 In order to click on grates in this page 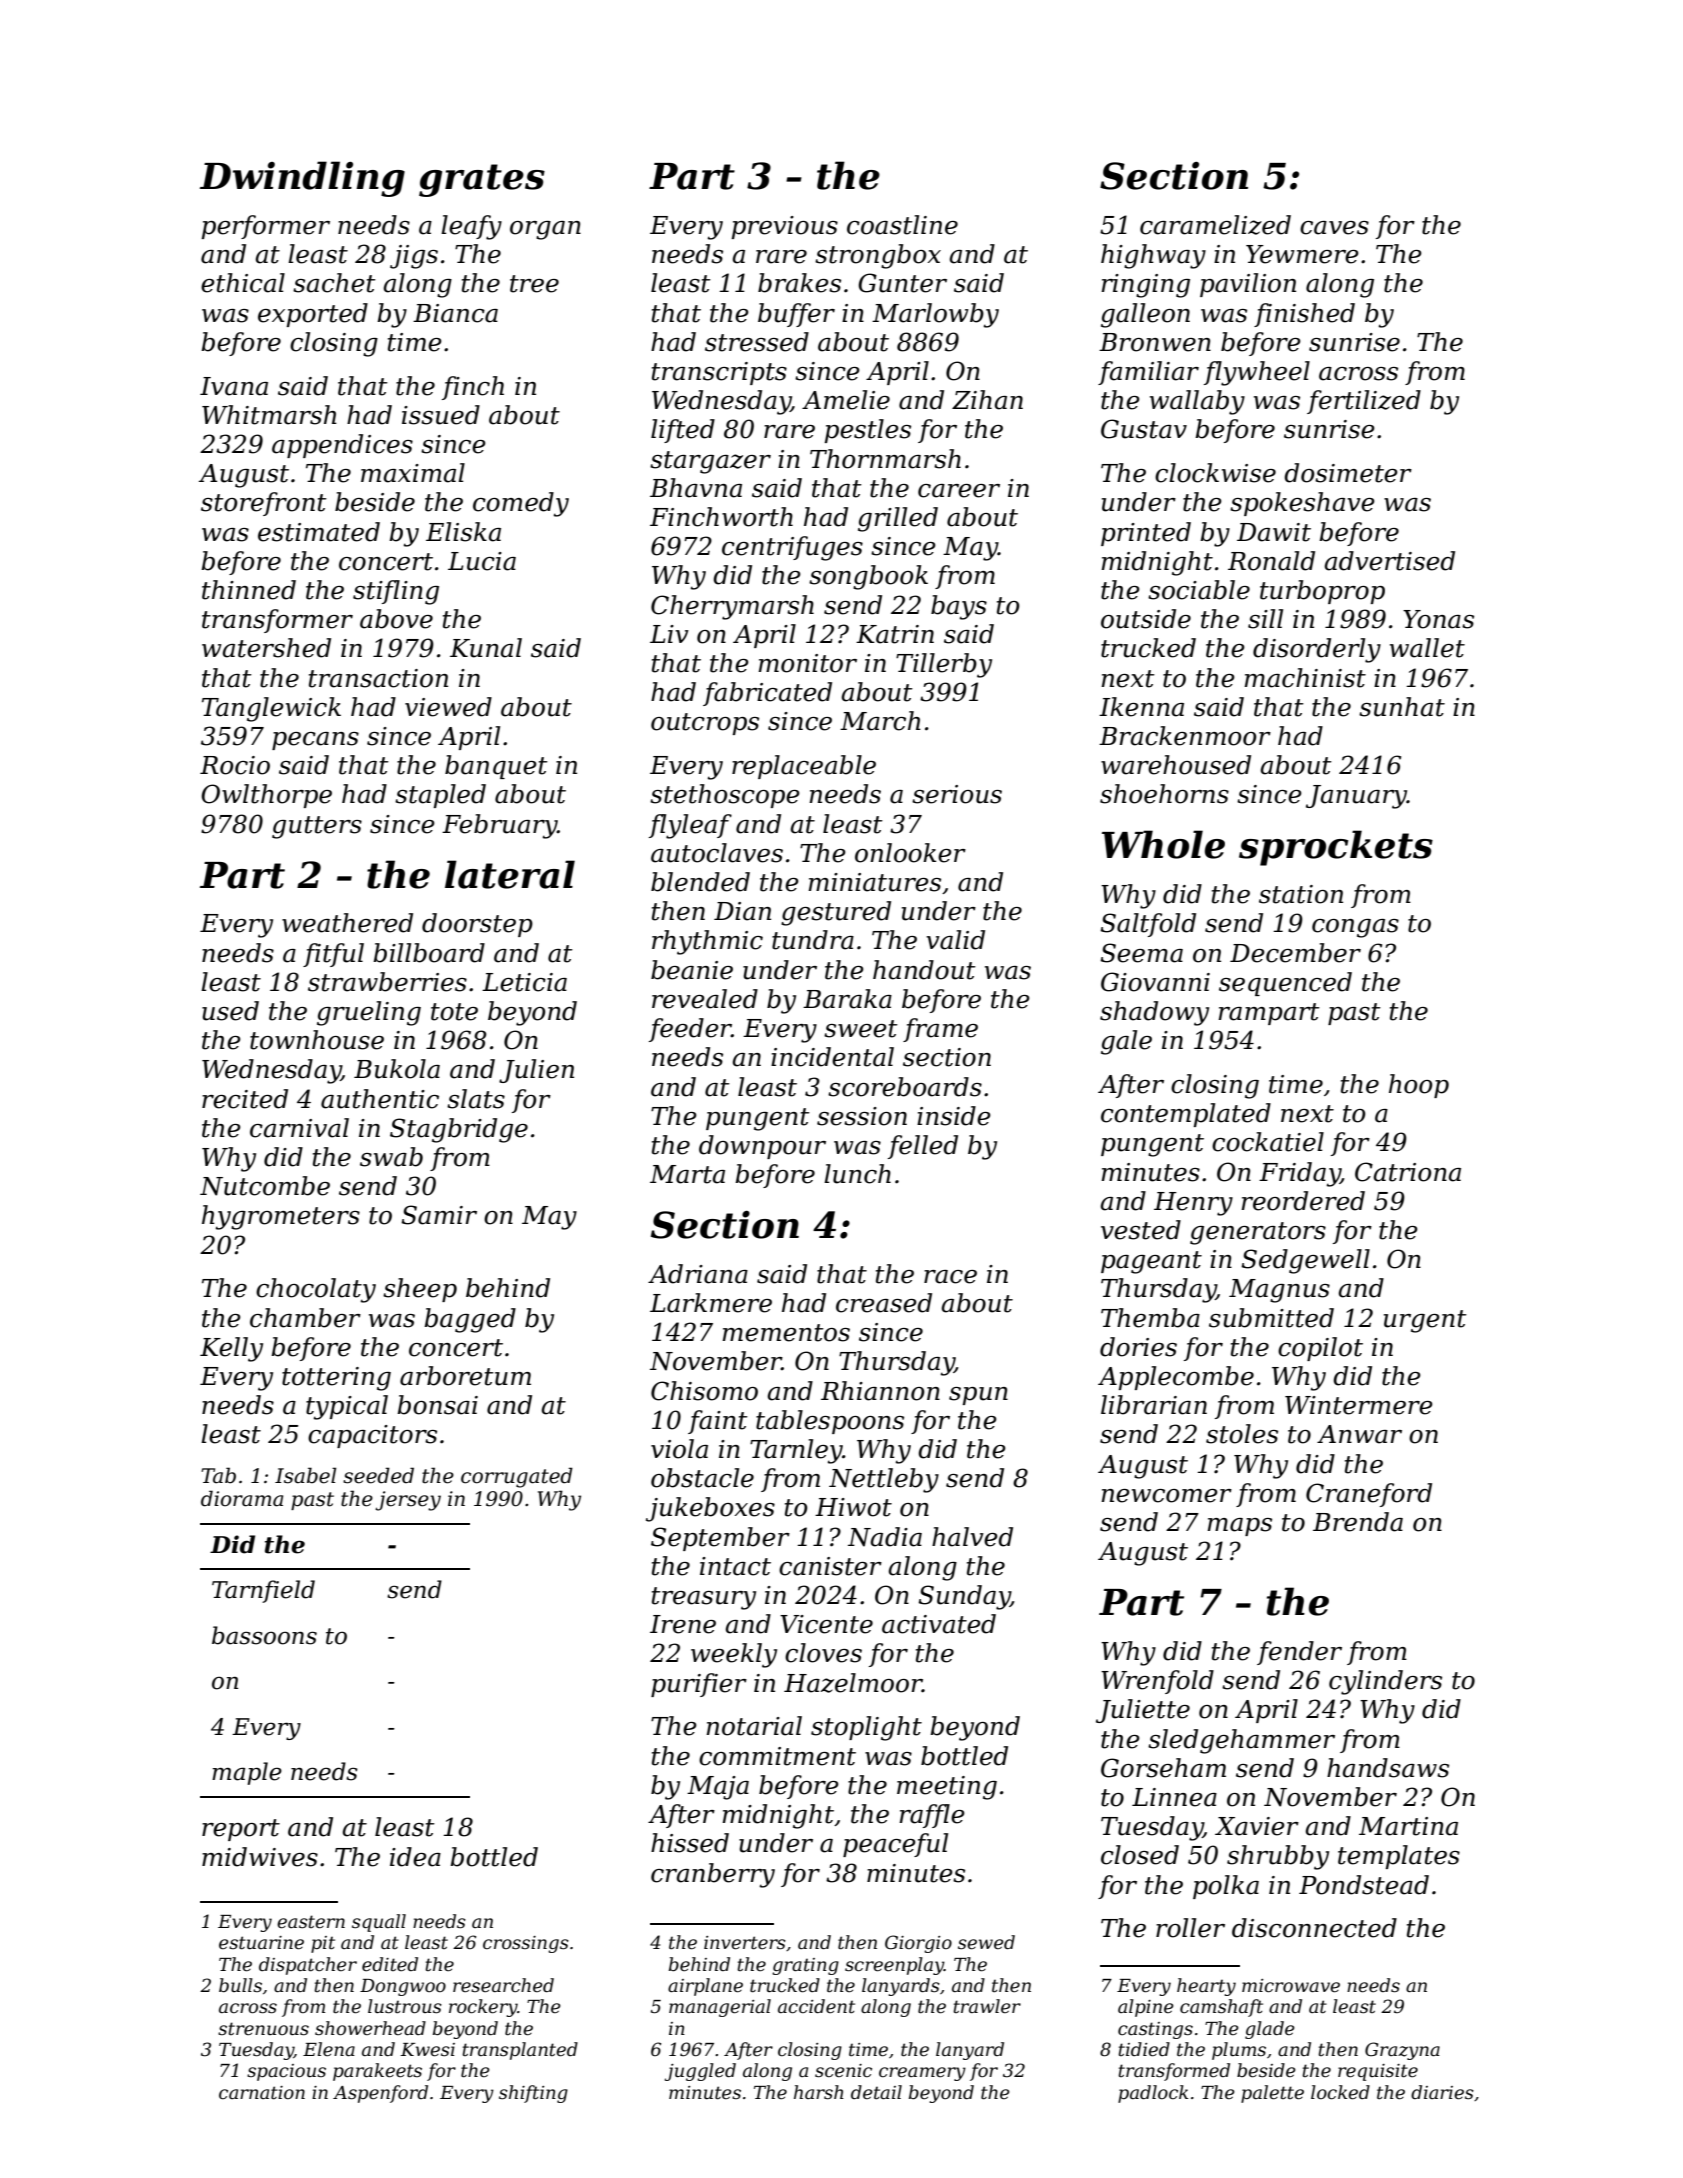, I will do `click(482, 180)`.
